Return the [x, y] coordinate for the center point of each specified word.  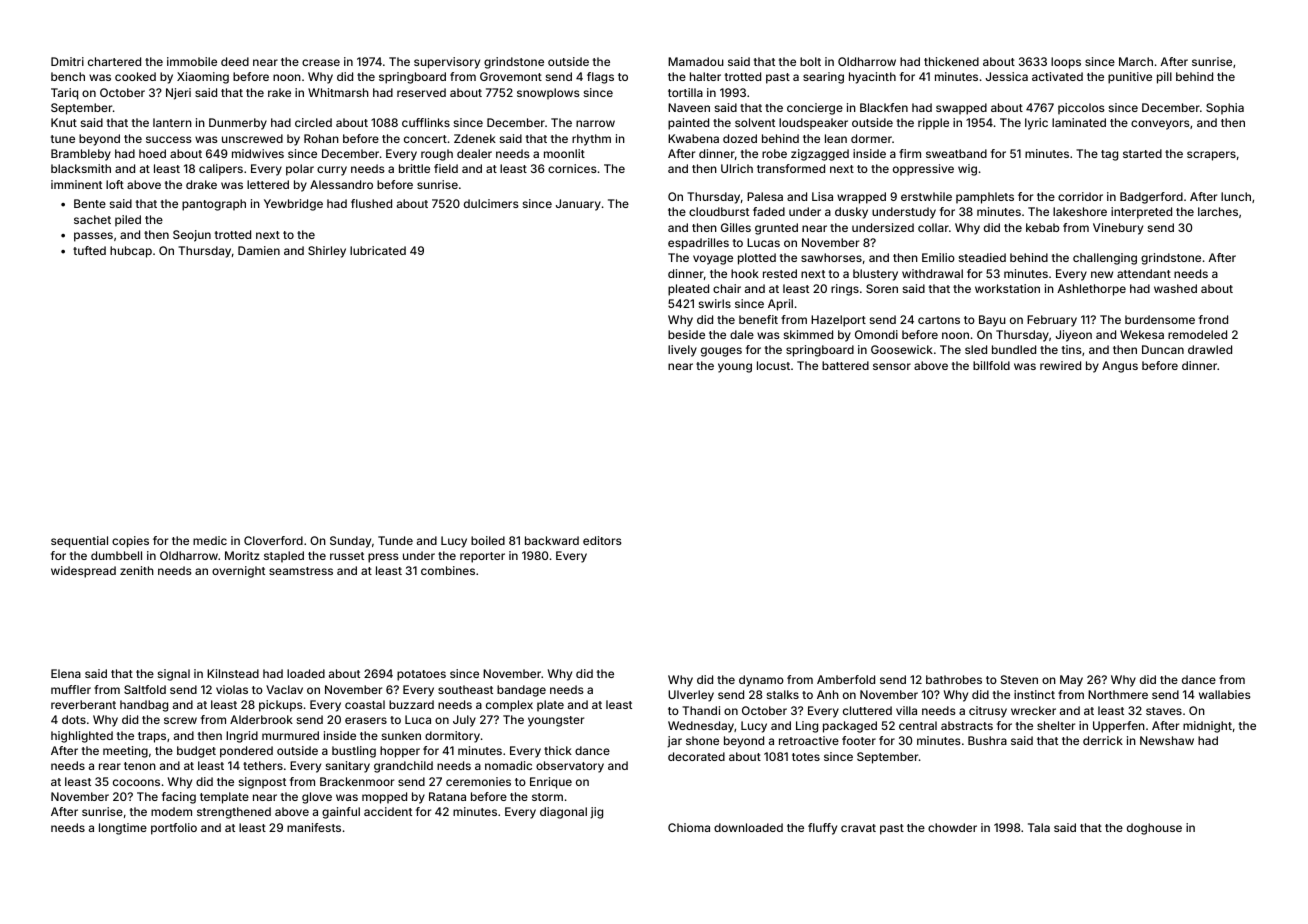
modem [171, 811]
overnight [238, 572]
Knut [64, 122]
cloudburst [719, 211]
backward [552, 540]
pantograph [214, 205]
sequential [79, 542]
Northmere [1118, 694]
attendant [1144, 273]
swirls [715, 303]
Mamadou [696, 61]
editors [602, 540]
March [1136, 61]
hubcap [131, 252]
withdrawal [932, 273]
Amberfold [846, 679]
